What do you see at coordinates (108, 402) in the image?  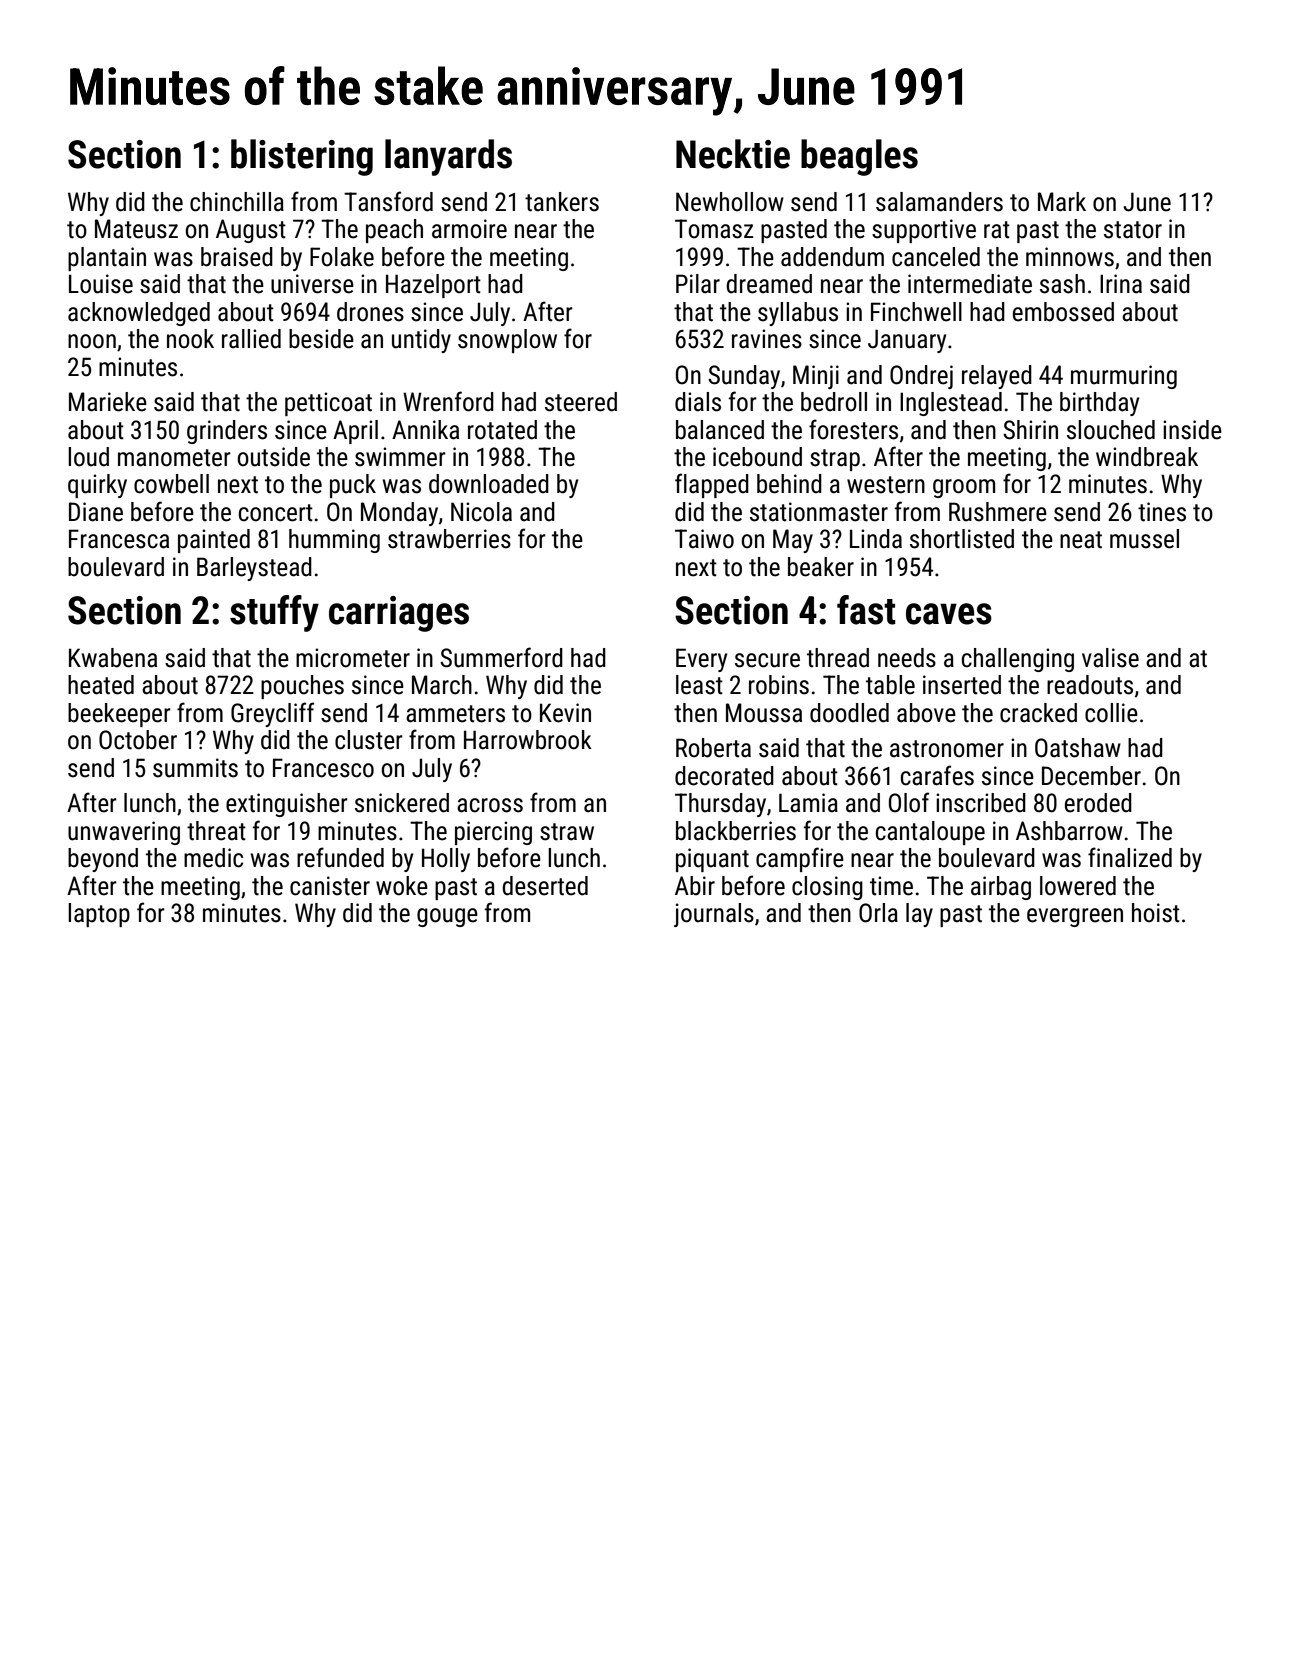 I see `Marieke` at bounding box center [108, 402].
